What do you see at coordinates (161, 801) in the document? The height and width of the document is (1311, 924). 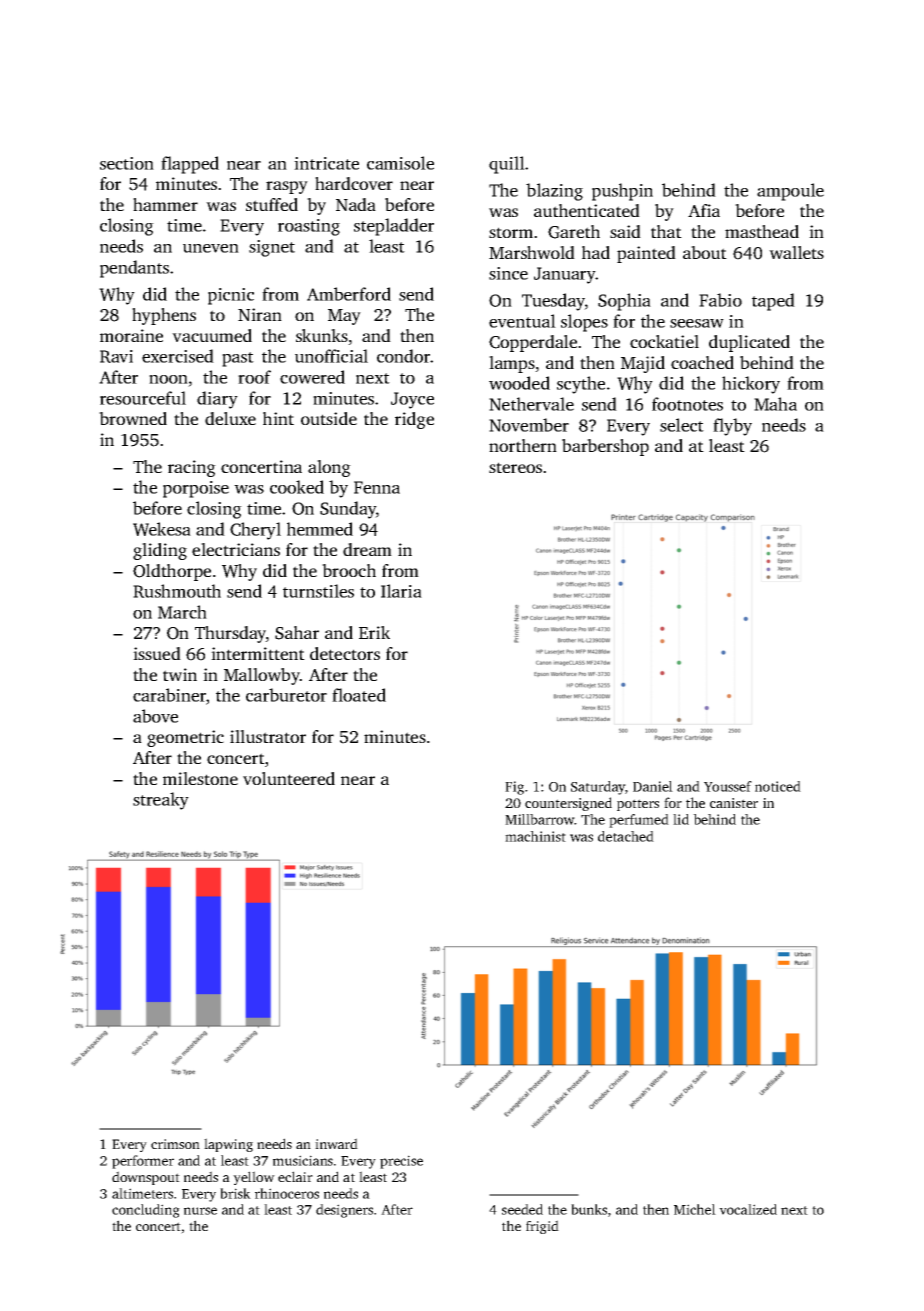 I see `streaky` at bounding box center [161, 801].
